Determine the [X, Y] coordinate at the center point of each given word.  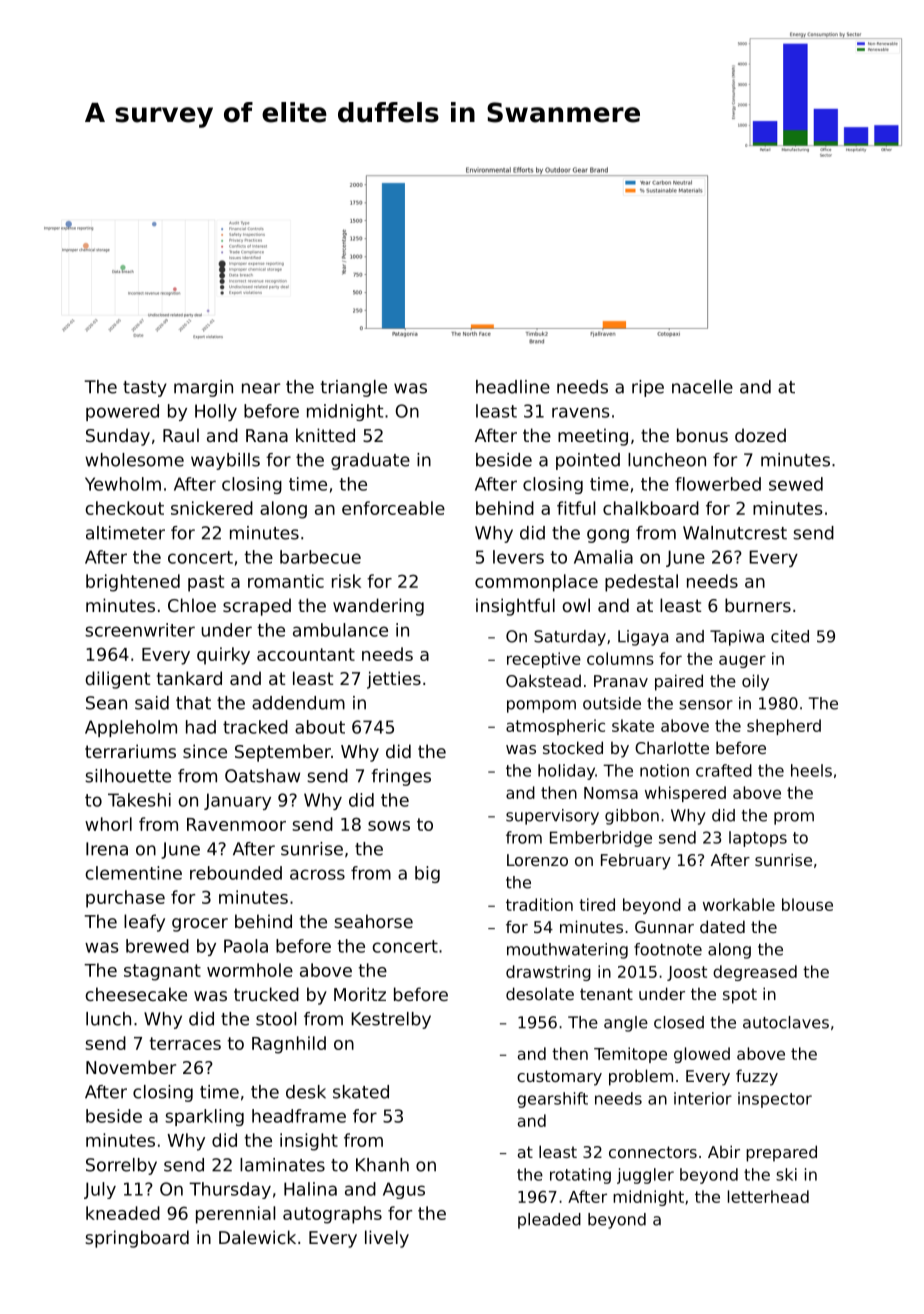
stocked [573, 747]
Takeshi [139, 800]
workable [739, 904]
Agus [404, 1190]
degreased [755, 973]
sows [389, 826]
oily [755, 682]
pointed [588, 461]
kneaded [123, 1213]
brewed [157, 946]
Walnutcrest [735, 533]
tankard [189, 678]
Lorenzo [537, 860]
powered [122, 412]
